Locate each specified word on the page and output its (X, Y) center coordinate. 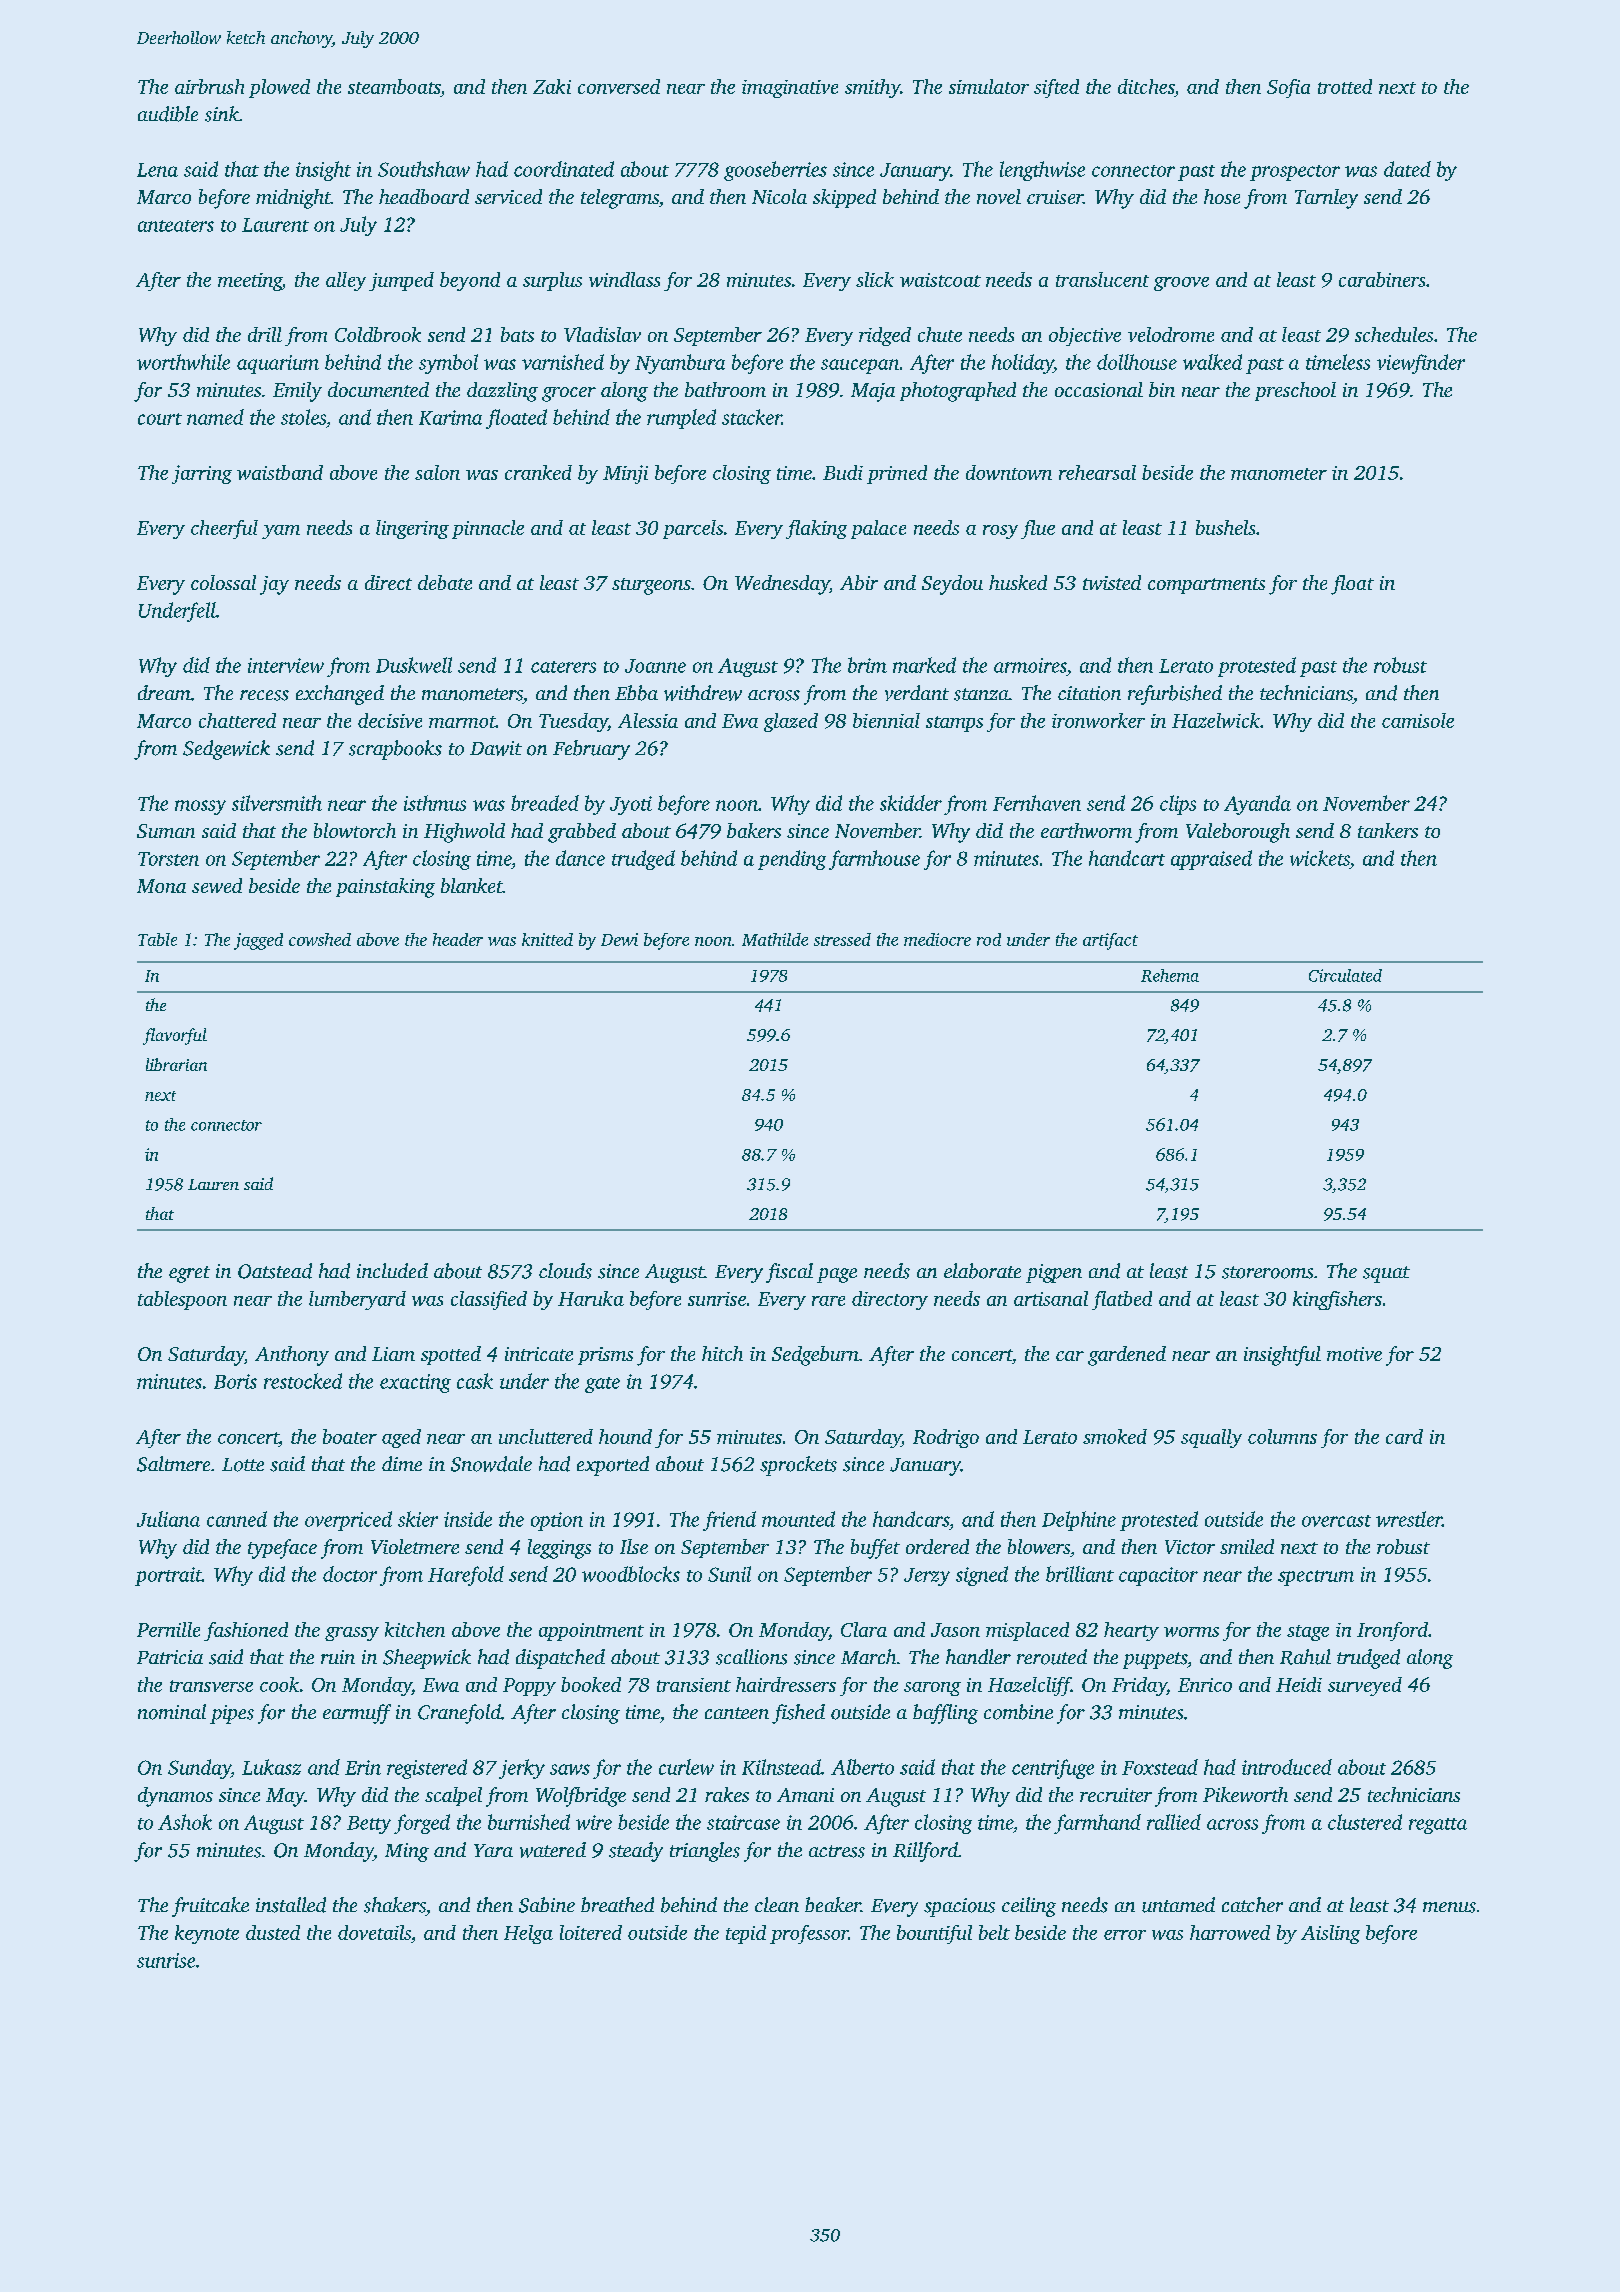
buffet (875, 1549)
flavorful (175, 1036)
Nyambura (680, 364)
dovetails (374, 1932)
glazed (791, 722)
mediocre (937, 939)
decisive (390, 720)
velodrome (1171, 334)
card (1404, 1436)
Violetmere (415, 1546)
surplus (552, 281)
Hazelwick (1216, 720)
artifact (1110, 941)
